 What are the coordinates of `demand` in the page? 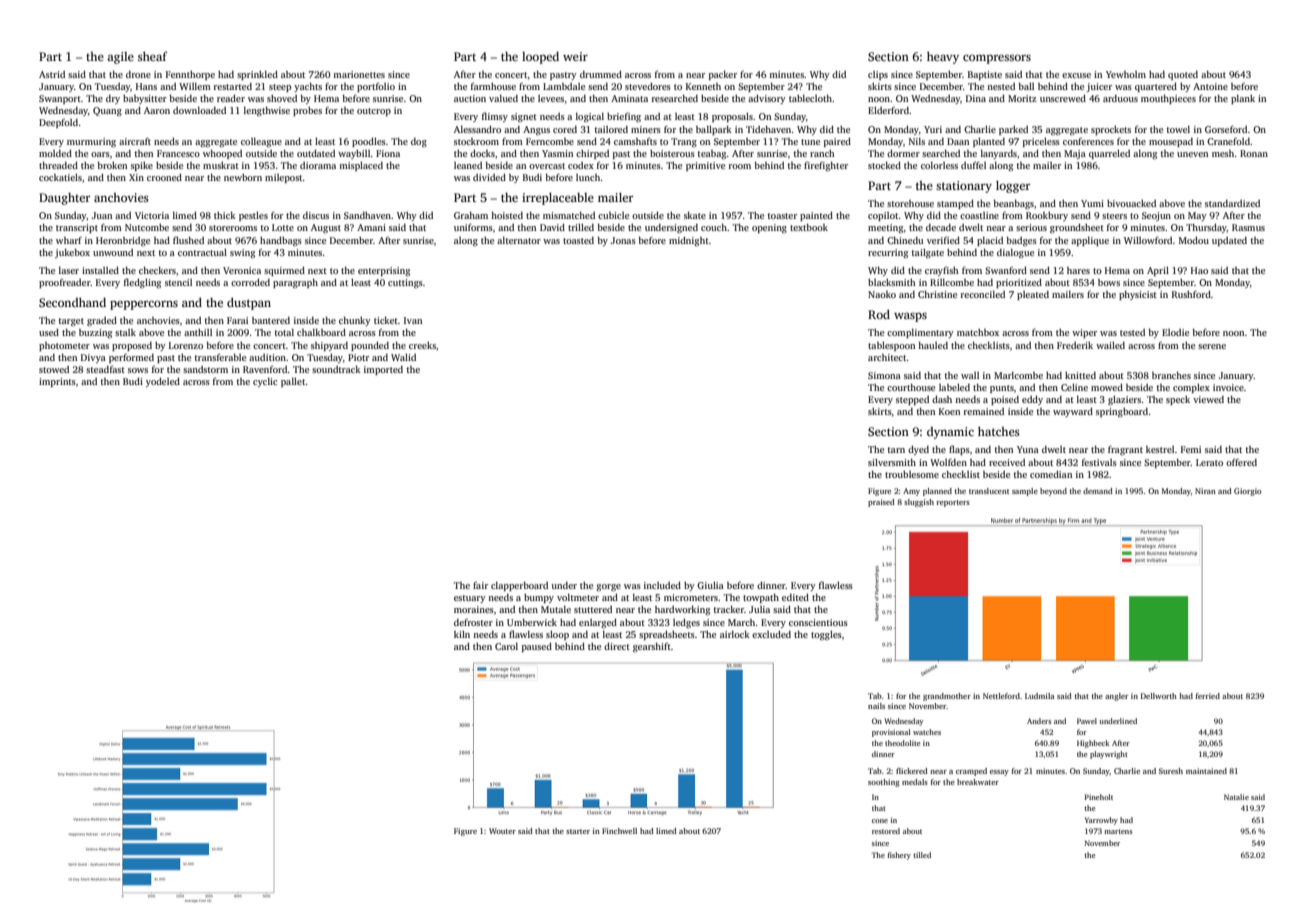 It's located at (1098, 491).
